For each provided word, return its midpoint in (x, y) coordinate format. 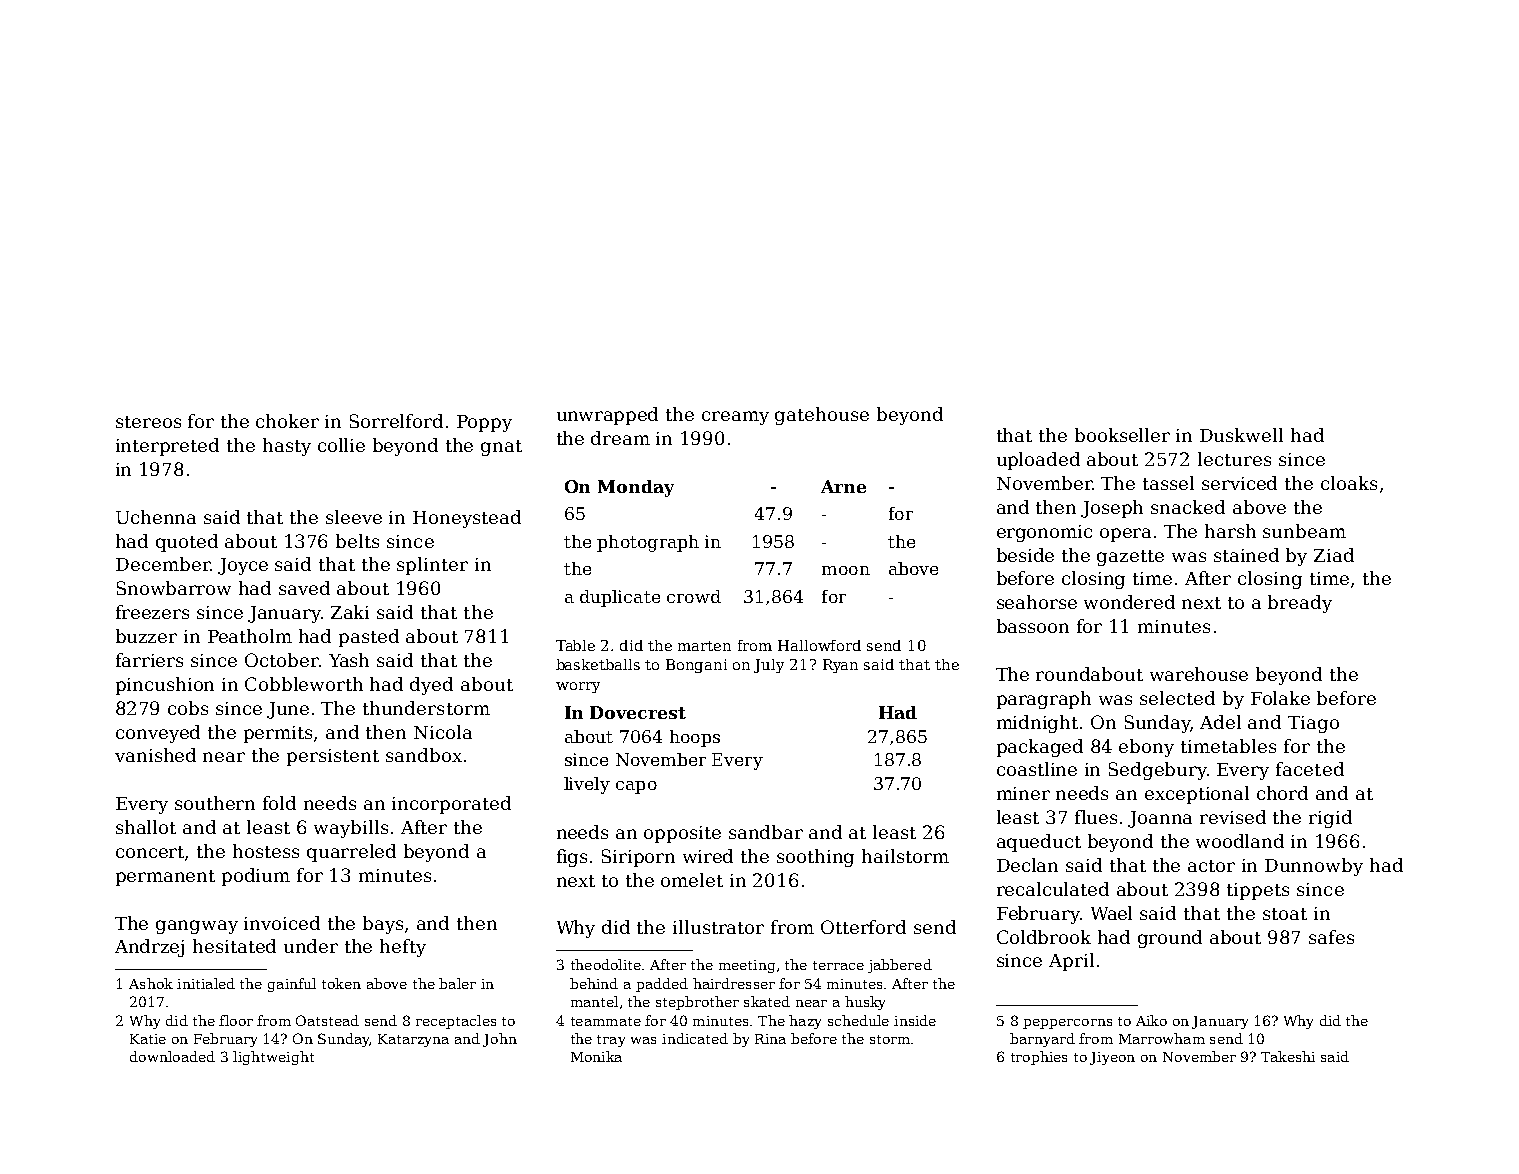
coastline (1037, 769)
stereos (148, 422)
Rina (770, 1039)
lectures (1234, 459)
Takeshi (1288, 1056)
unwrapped (607, 416)
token (341, 983)
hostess (266, 851)
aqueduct (1039, 843)
